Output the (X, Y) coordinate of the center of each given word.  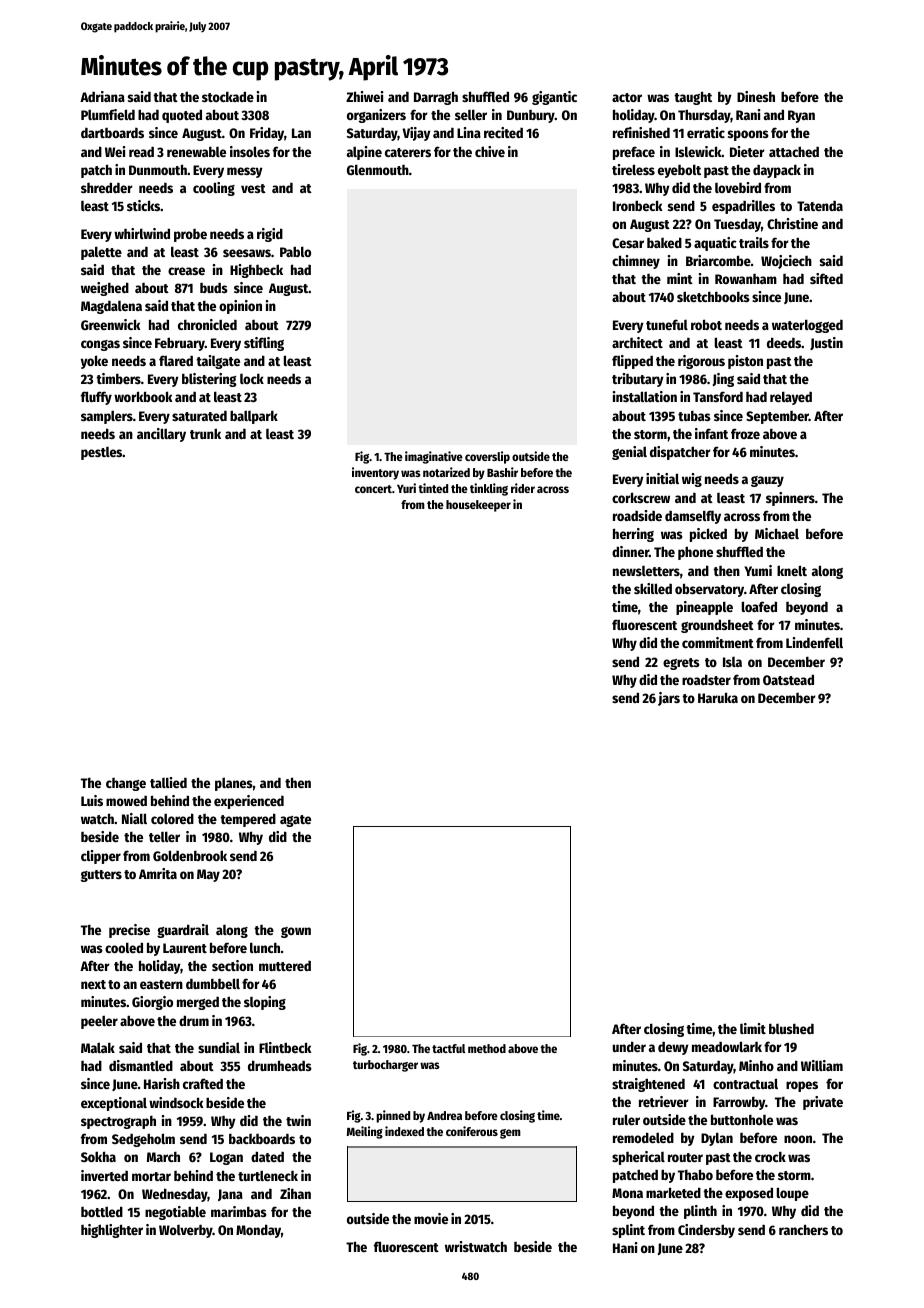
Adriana (102, 96)
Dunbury (531, 116)
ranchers (803, 1229)
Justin (826, 343)
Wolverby (186, 1231)
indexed (404, 1131)
